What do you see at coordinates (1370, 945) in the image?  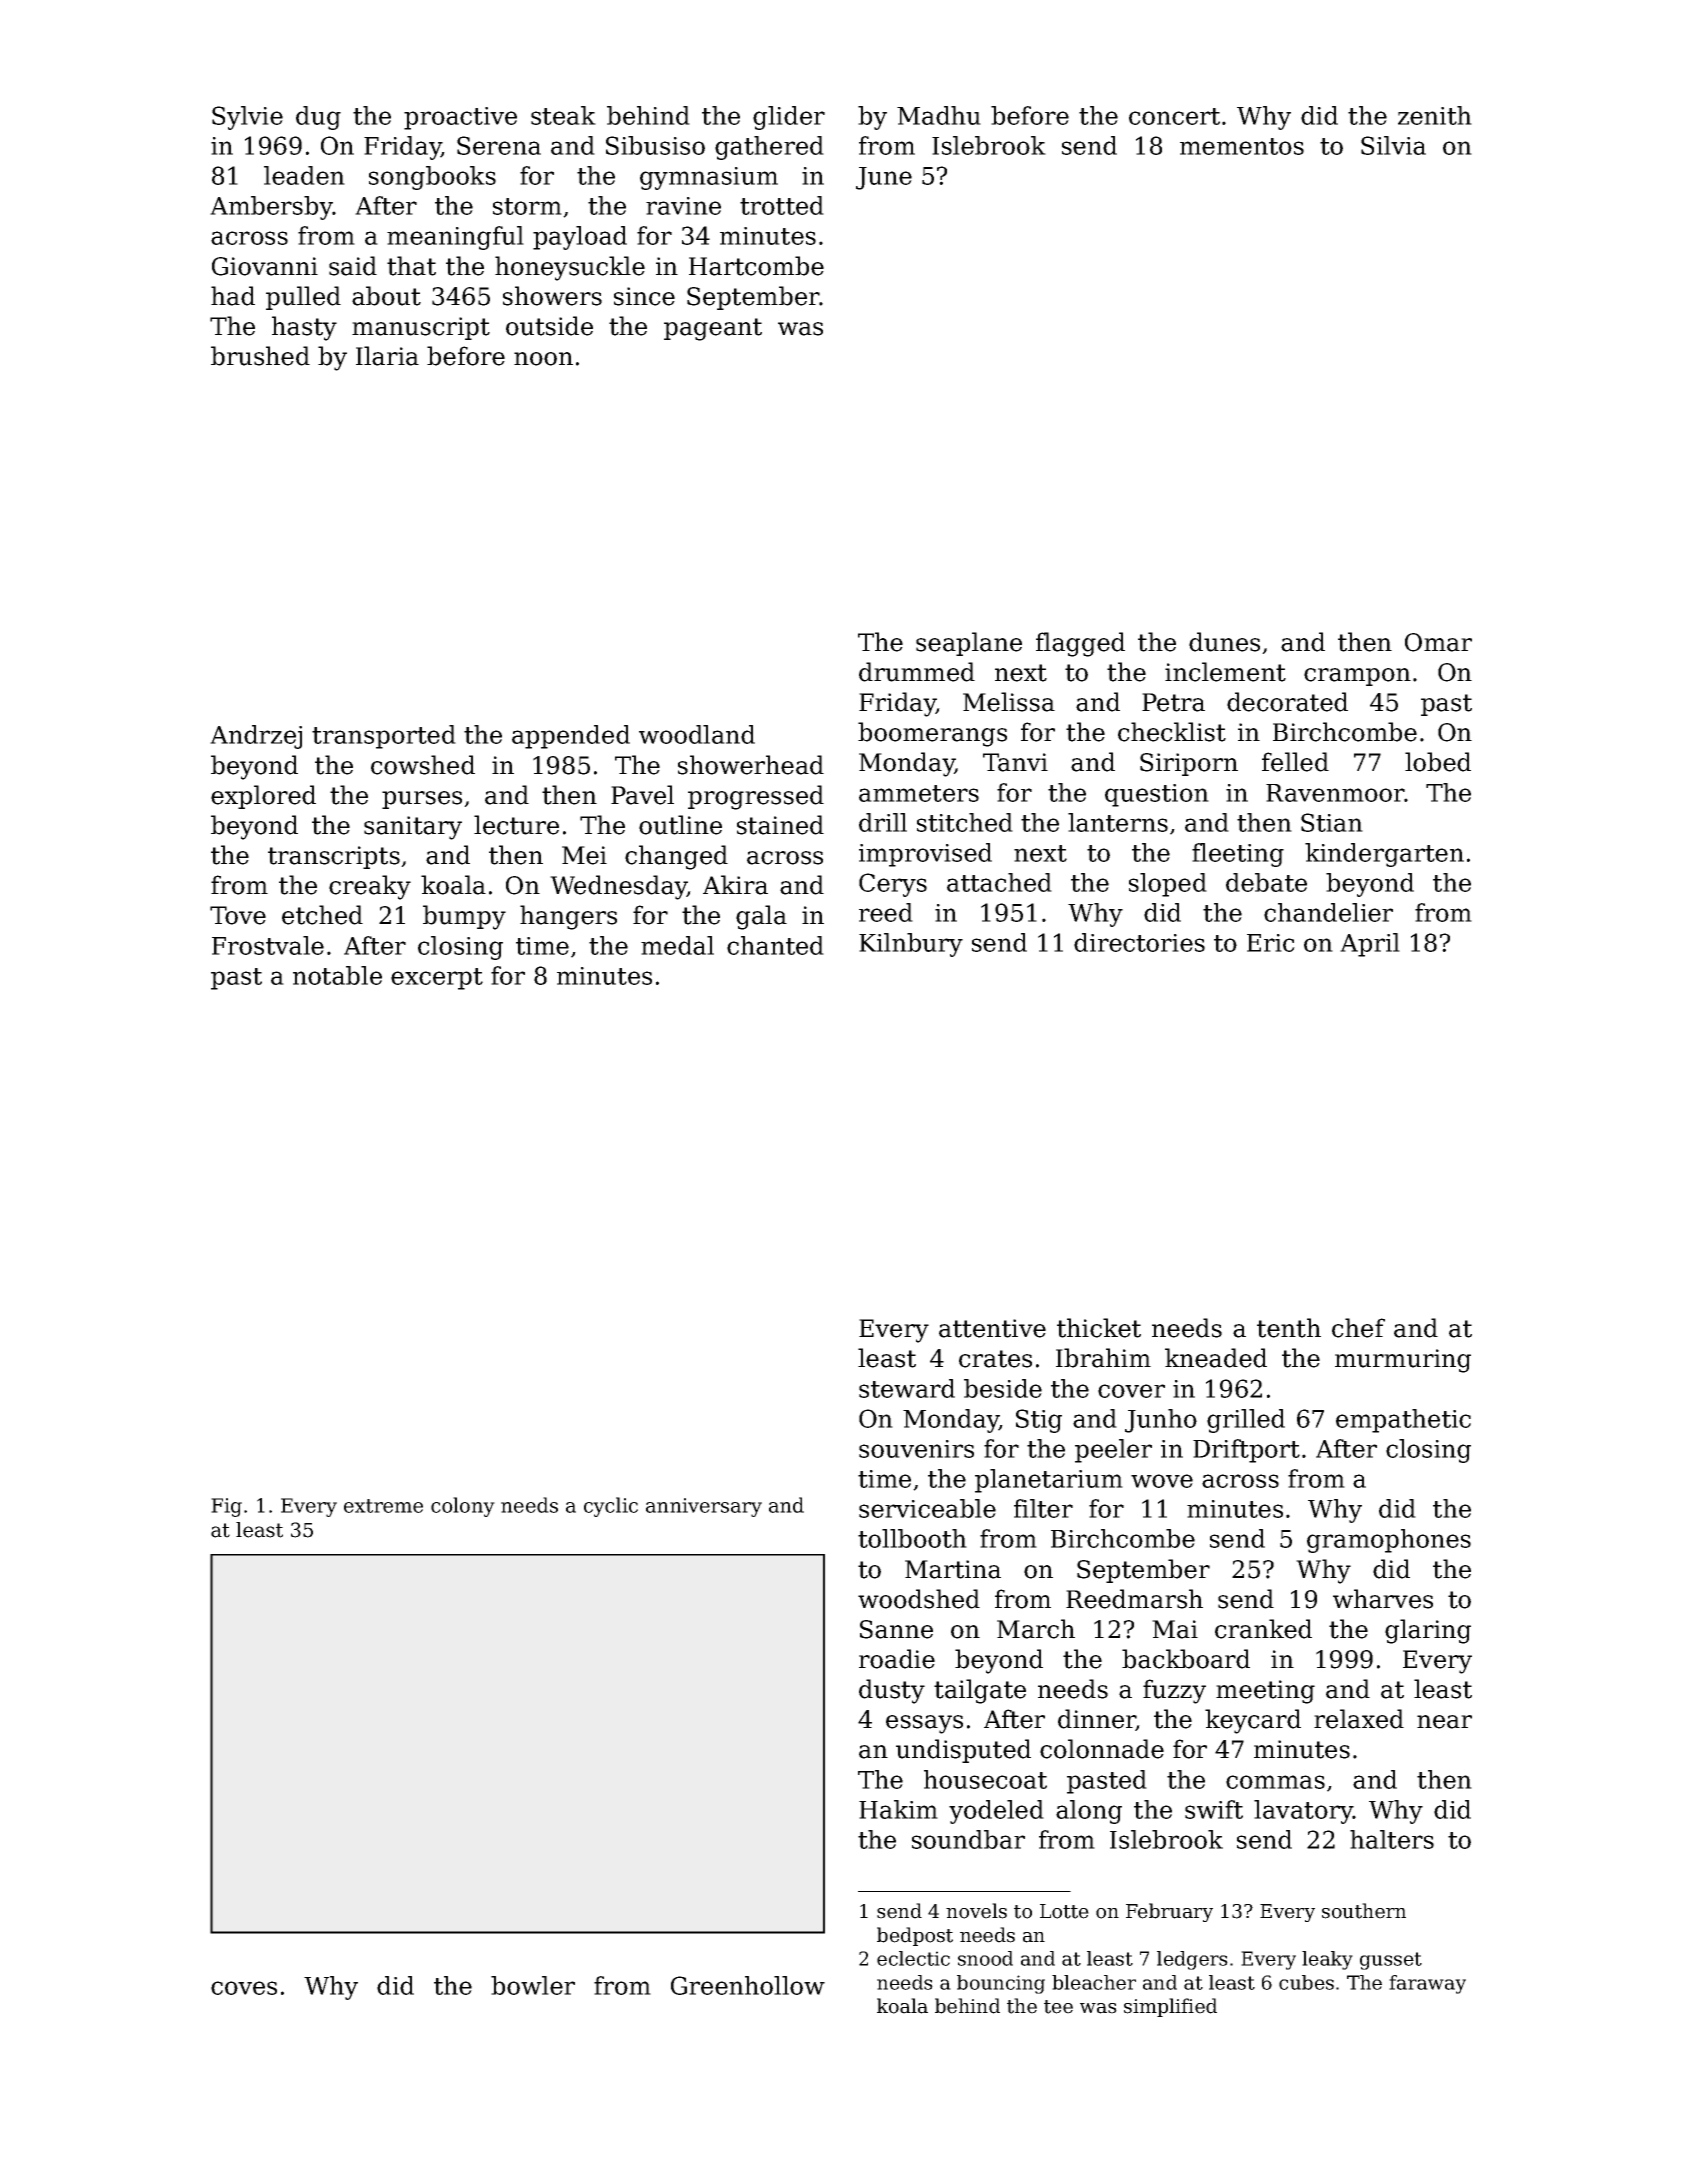 I see `April` at bounding box center [1370, 945].
